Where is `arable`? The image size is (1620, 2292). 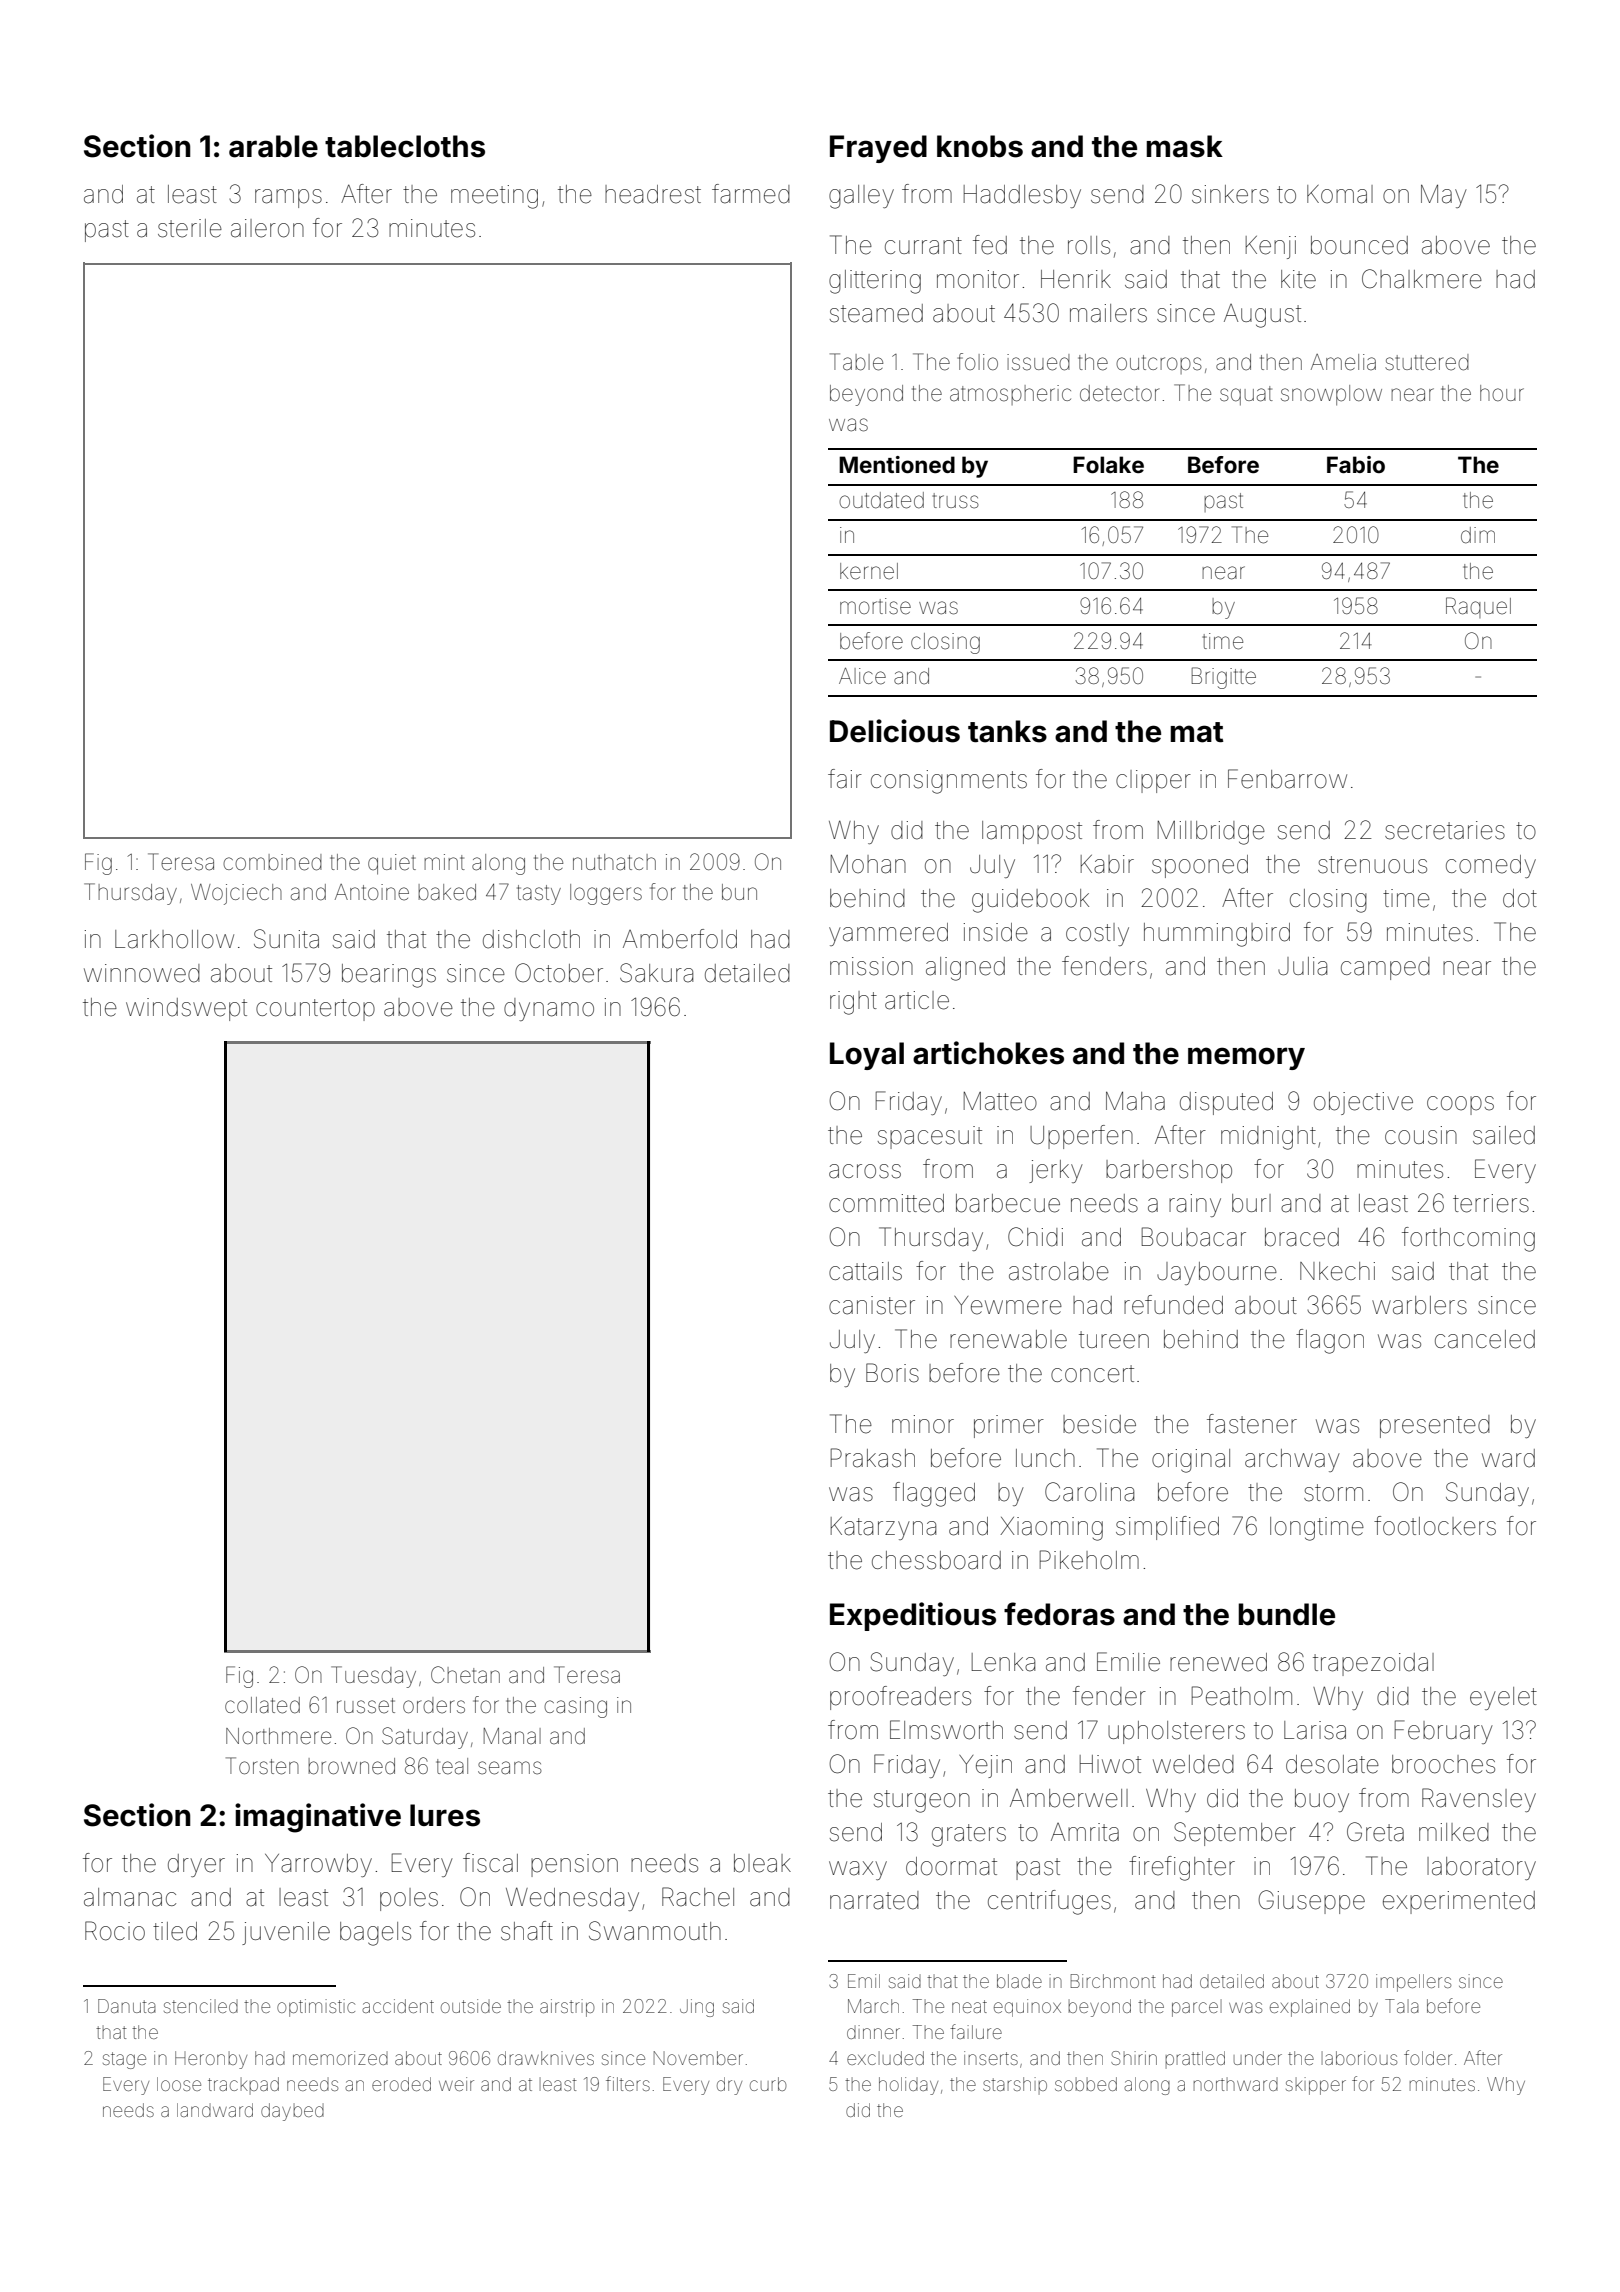 arable is located at coordinates (273, 146).
